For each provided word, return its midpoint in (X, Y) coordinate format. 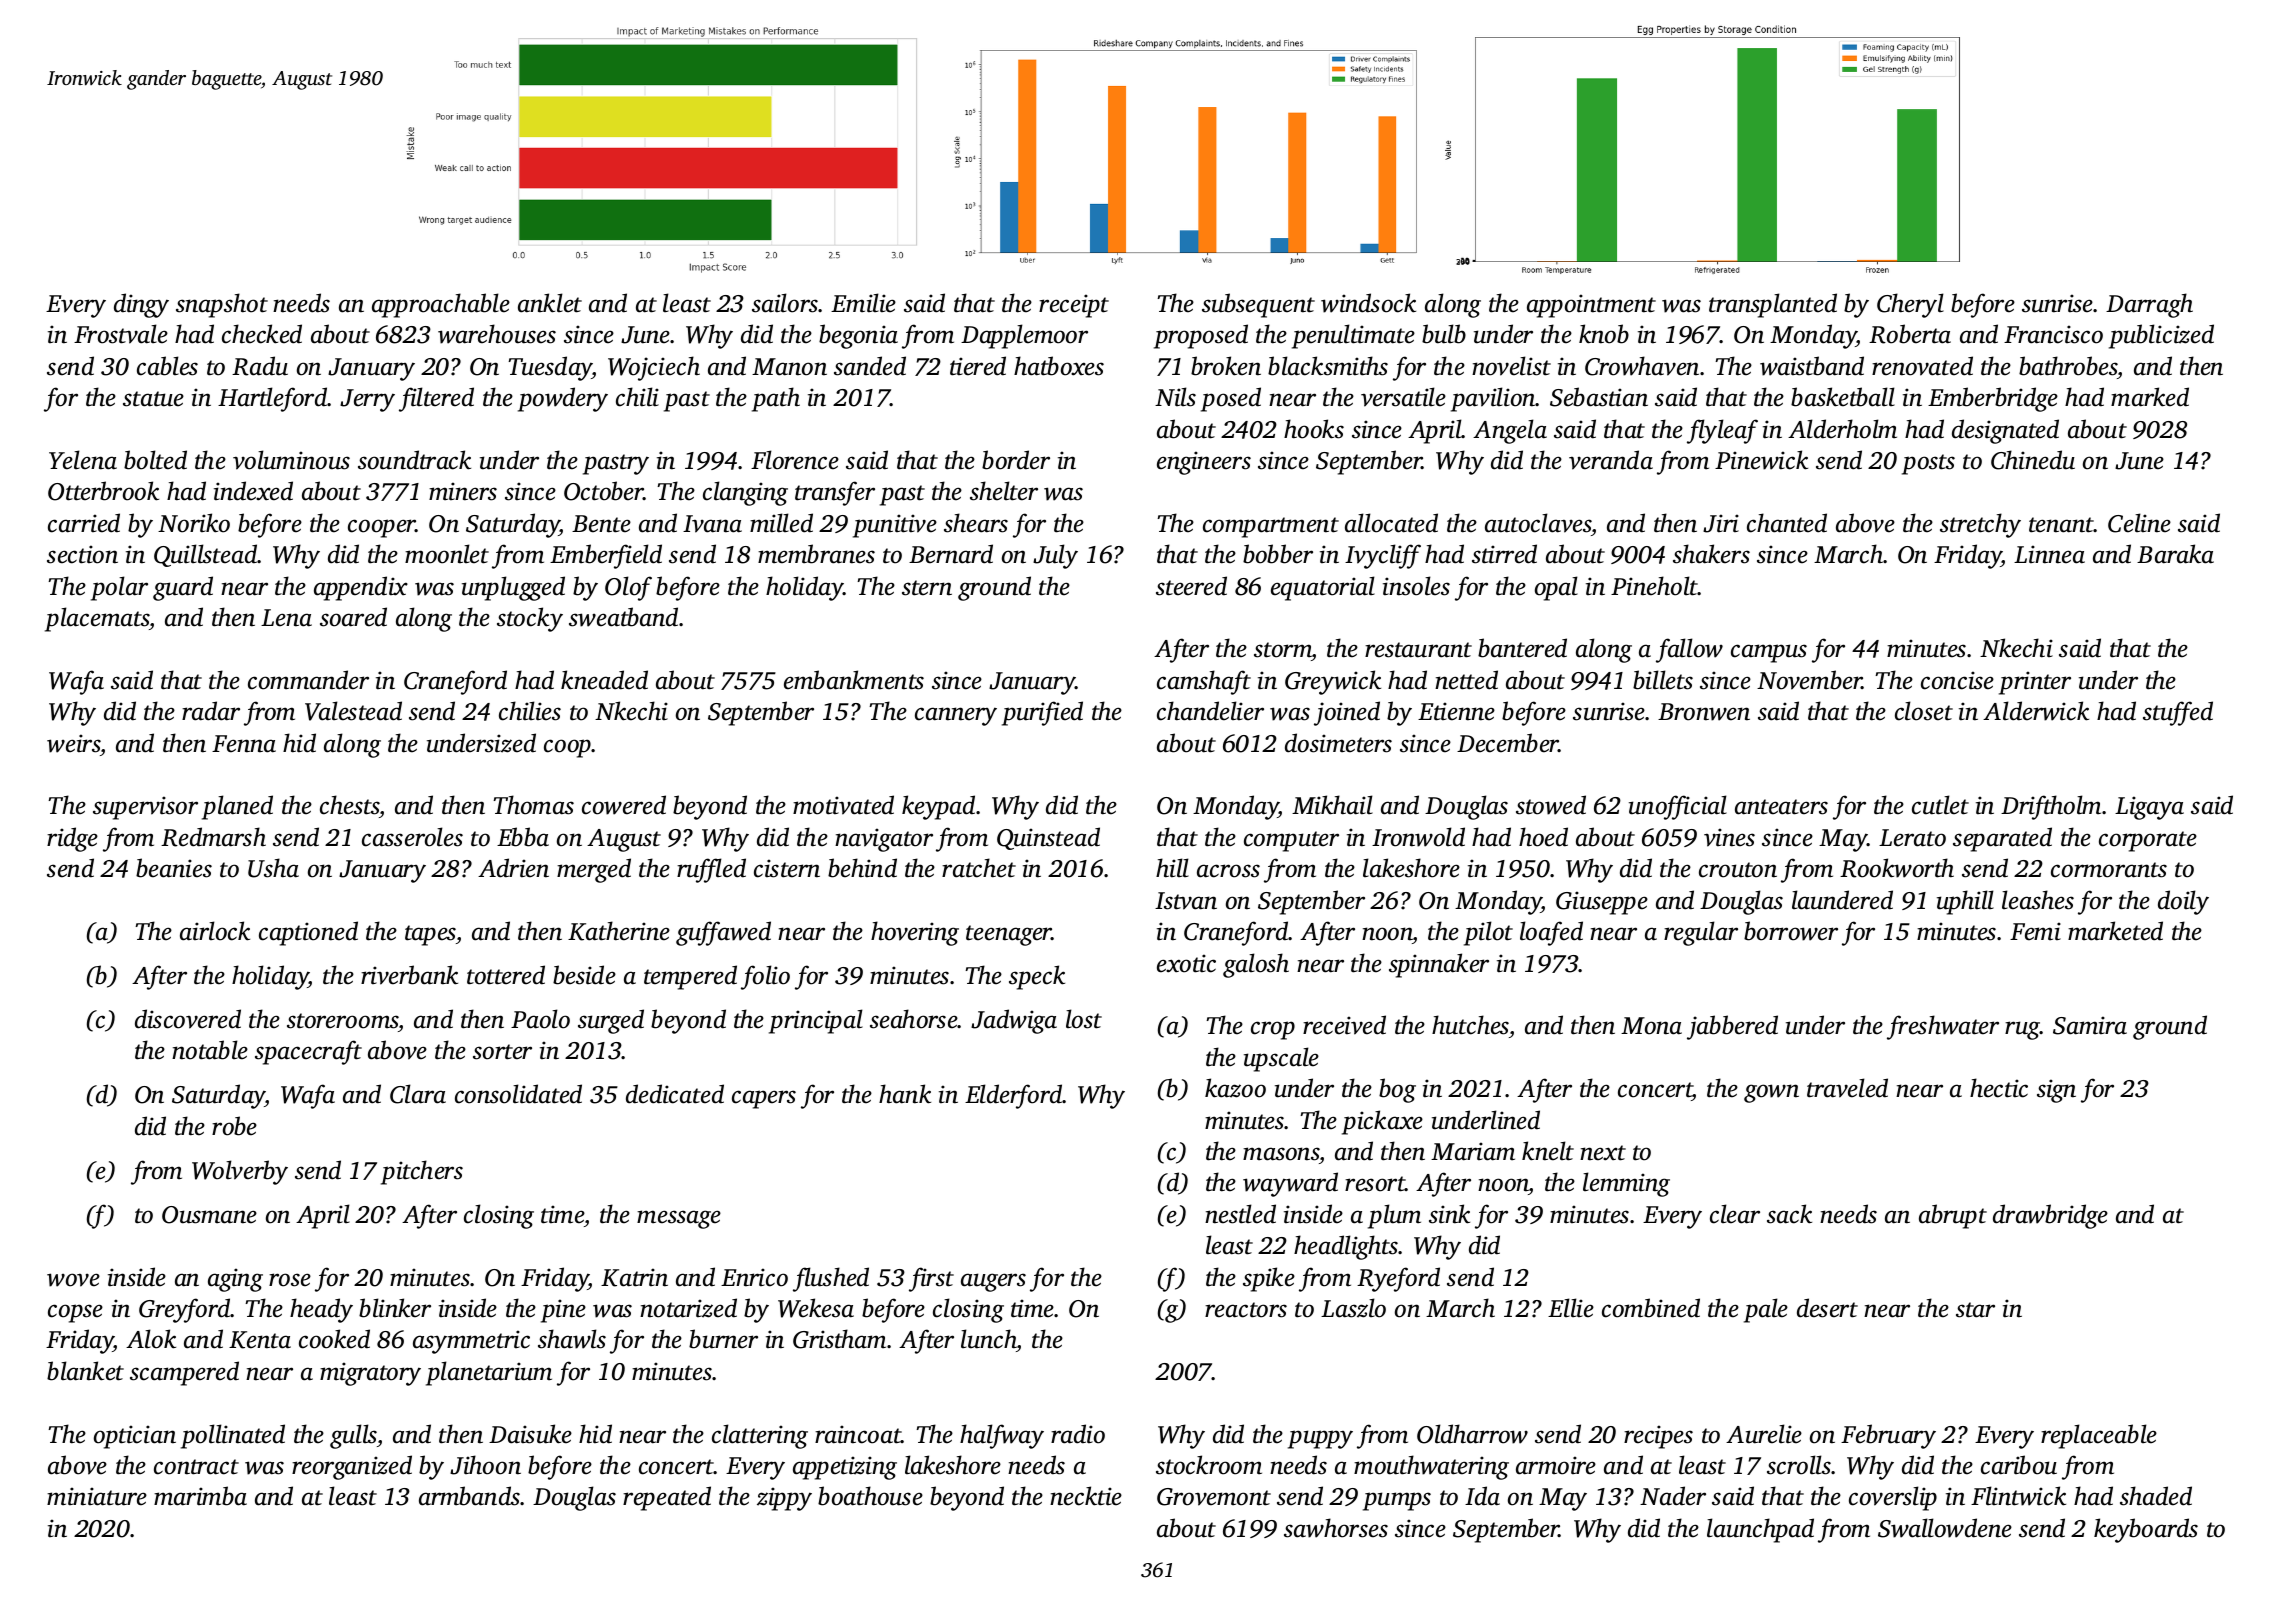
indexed (253, 491)
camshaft (1204, 682)
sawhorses (1336, 1528)
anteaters (1781, 807)
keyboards (2146, 1530)
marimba (200, 1496)
